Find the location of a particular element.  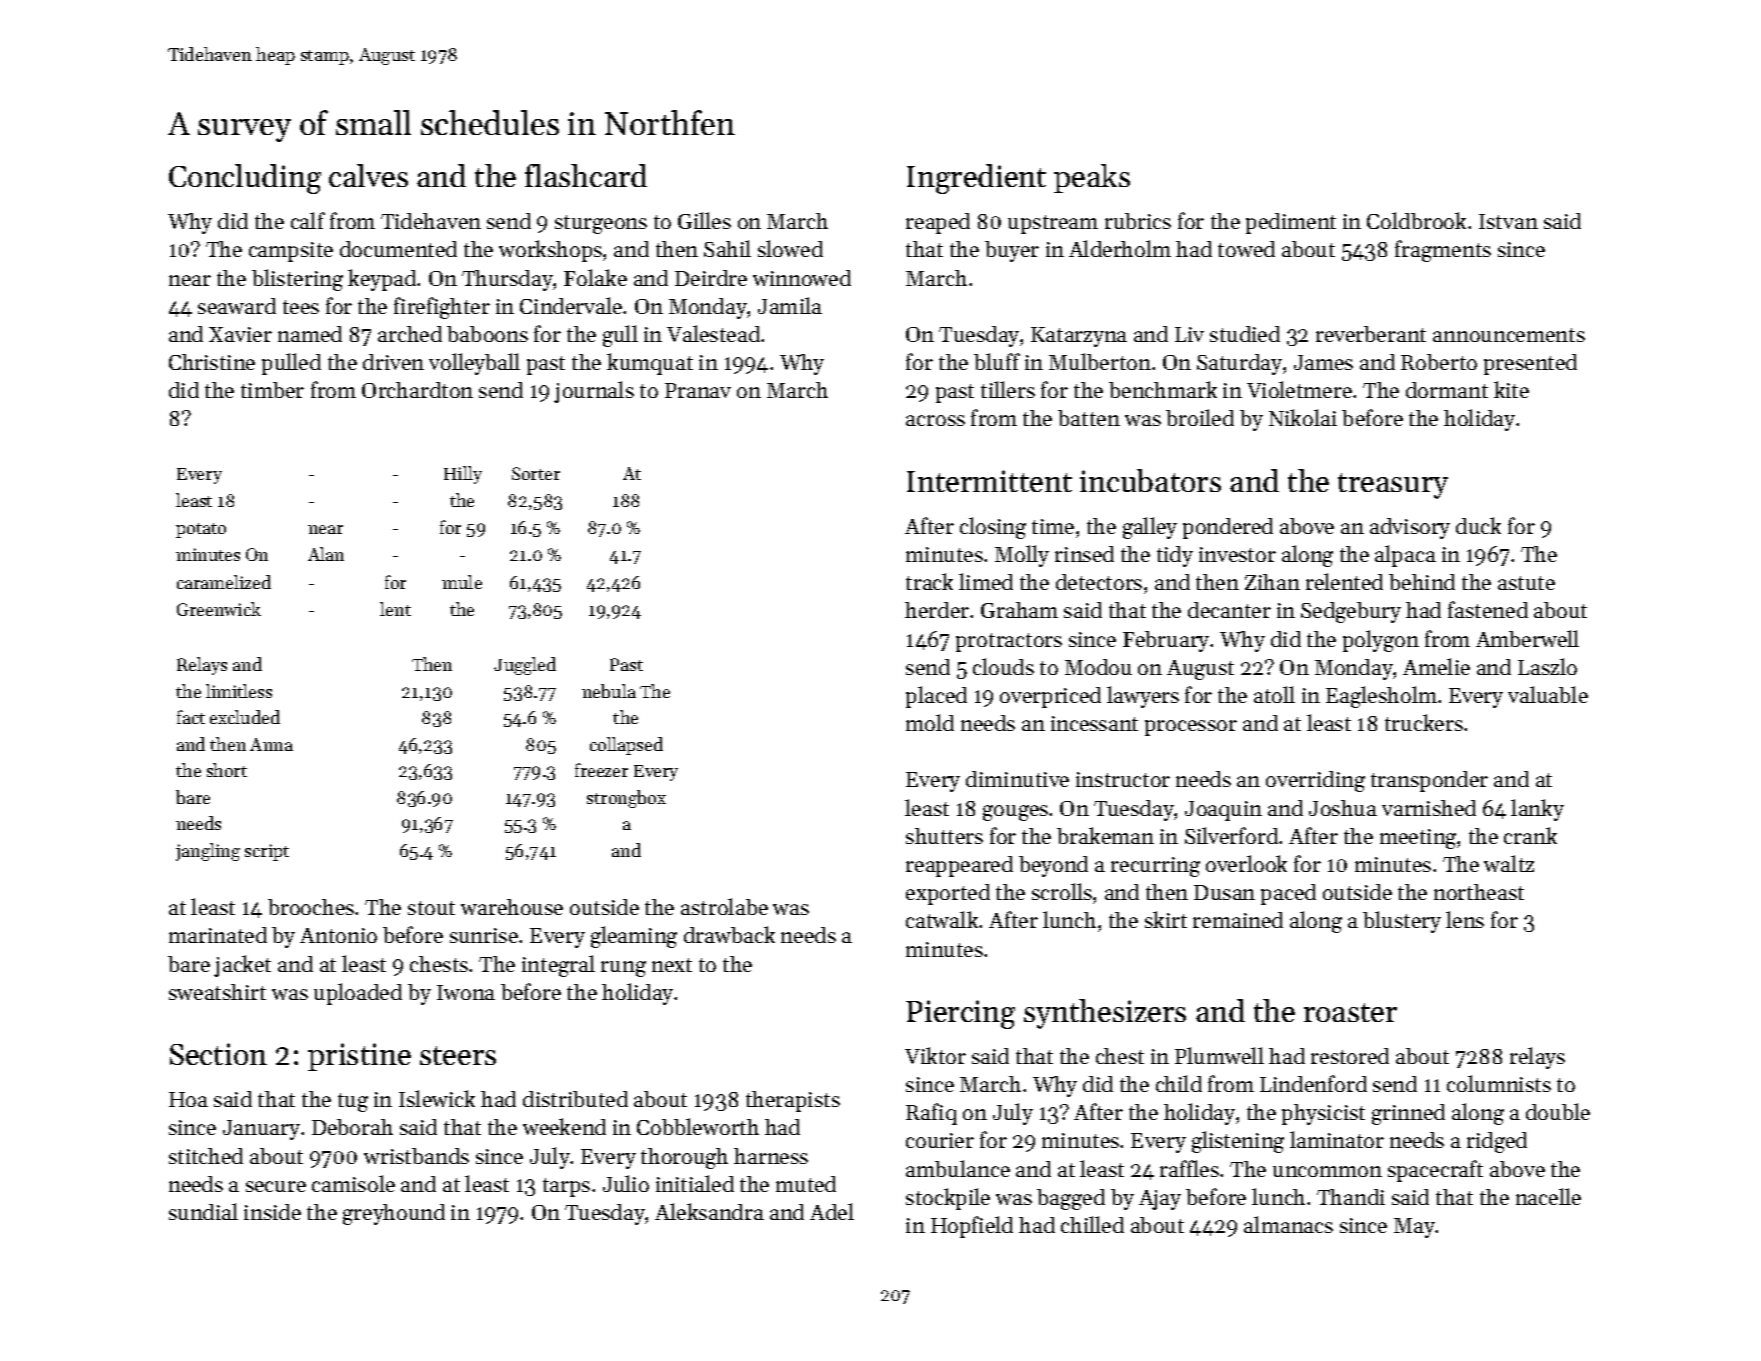

Istvan is located at coordinates (1508, 221).
